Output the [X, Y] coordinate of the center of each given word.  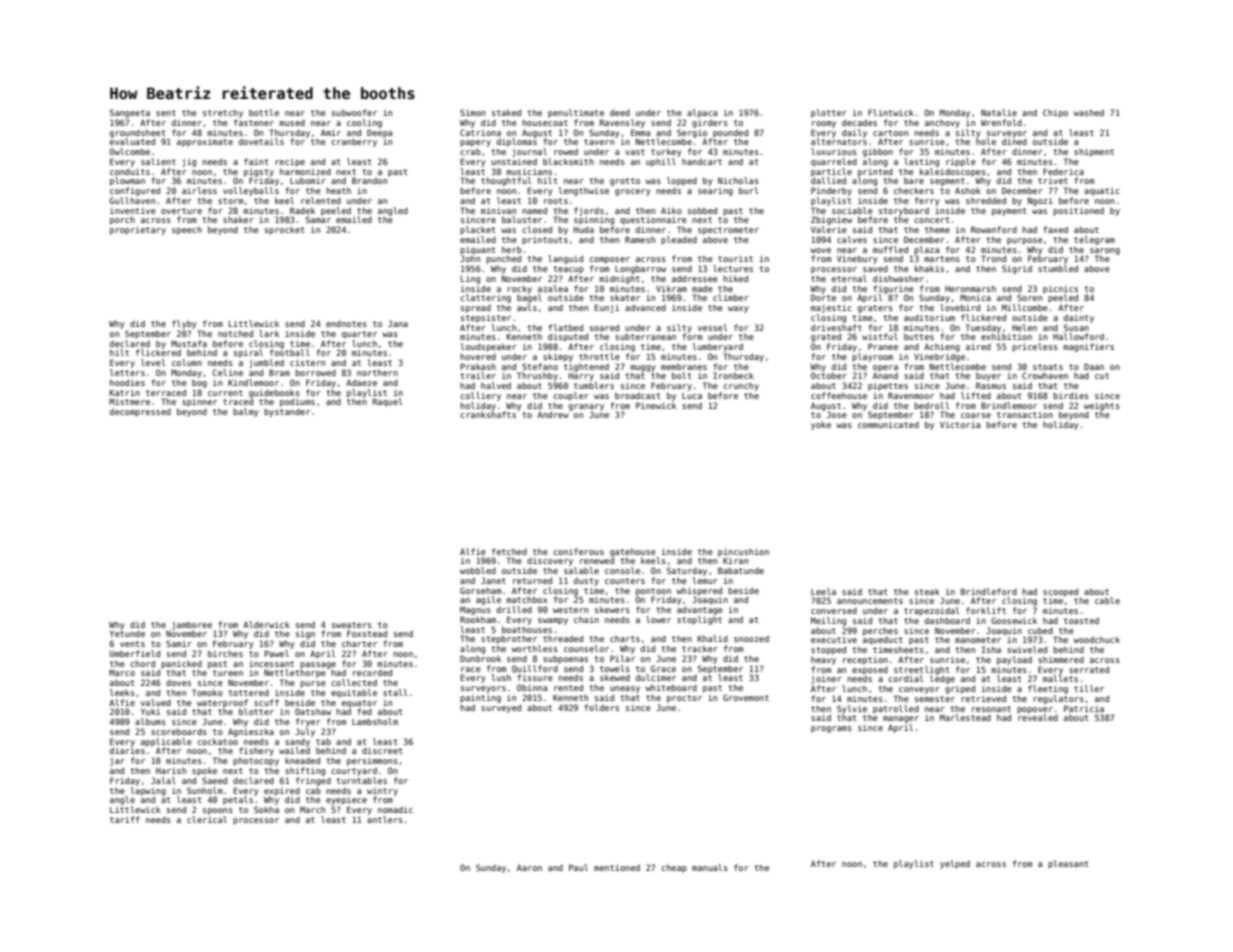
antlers [385, 819]
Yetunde [127, 634]
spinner [199, 402]
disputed [568, 337]
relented [321, 200]
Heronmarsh [970, 288]
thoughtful [506, 181]
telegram [1094, 240]
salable [581, 570]
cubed [1040, 630]
